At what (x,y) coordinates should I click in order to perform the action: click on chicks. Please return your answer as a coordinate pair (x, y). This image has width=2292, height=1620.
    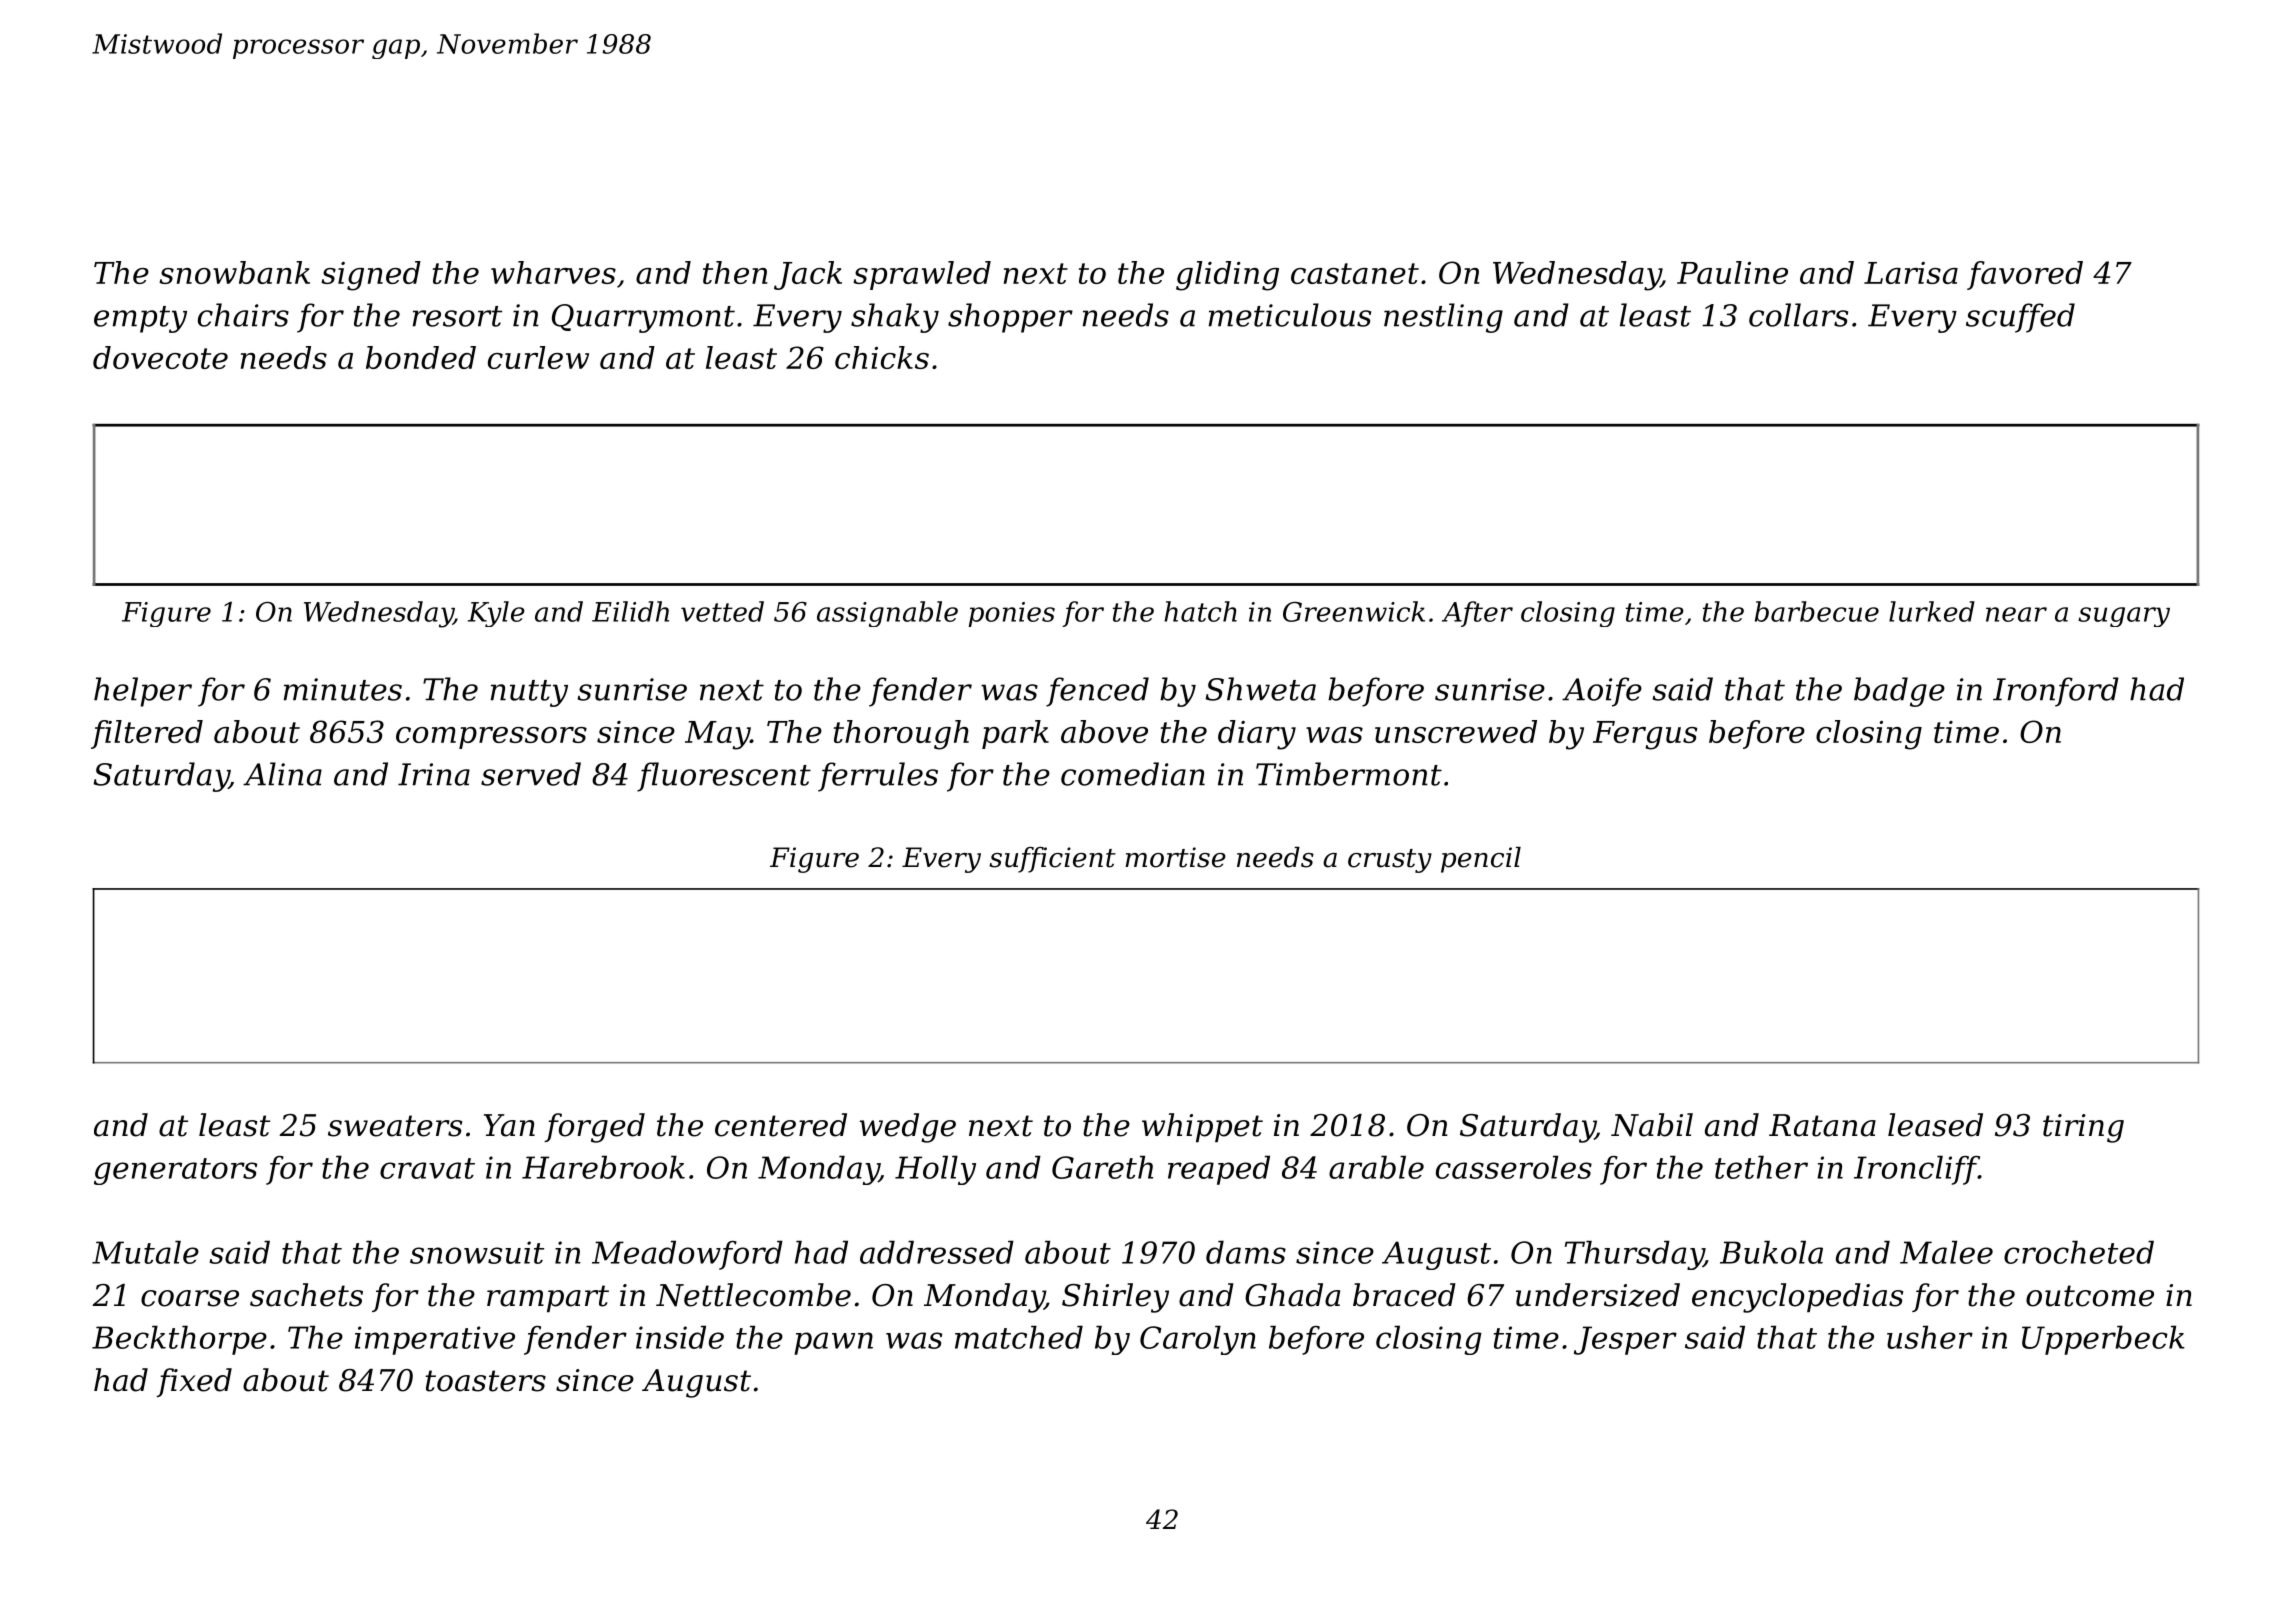
    Looking at the image, I should click on (882, 357).
